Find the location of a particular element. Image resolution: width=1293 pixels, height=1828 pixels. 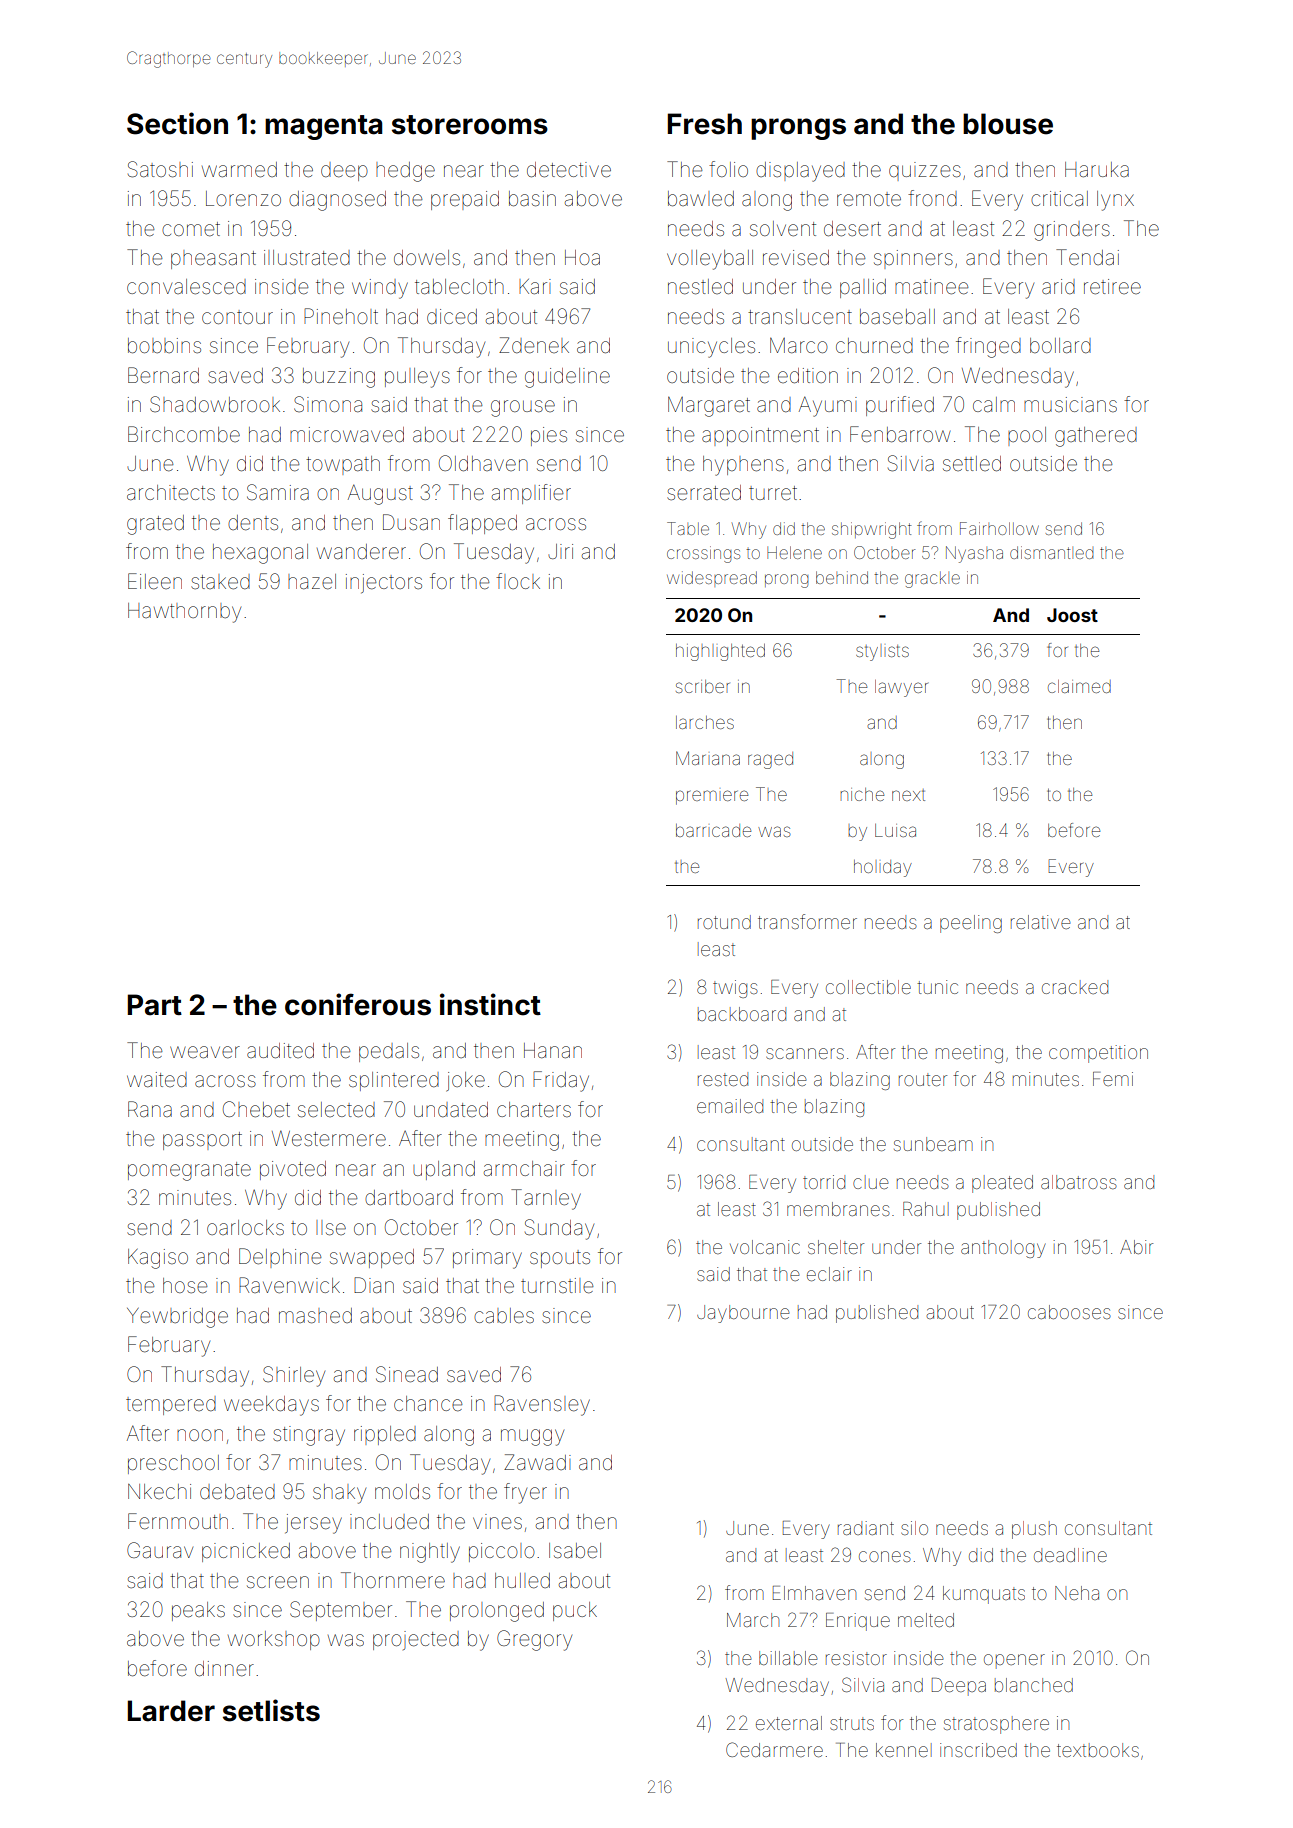

Nyasha is located at coordinates (974, 554).
